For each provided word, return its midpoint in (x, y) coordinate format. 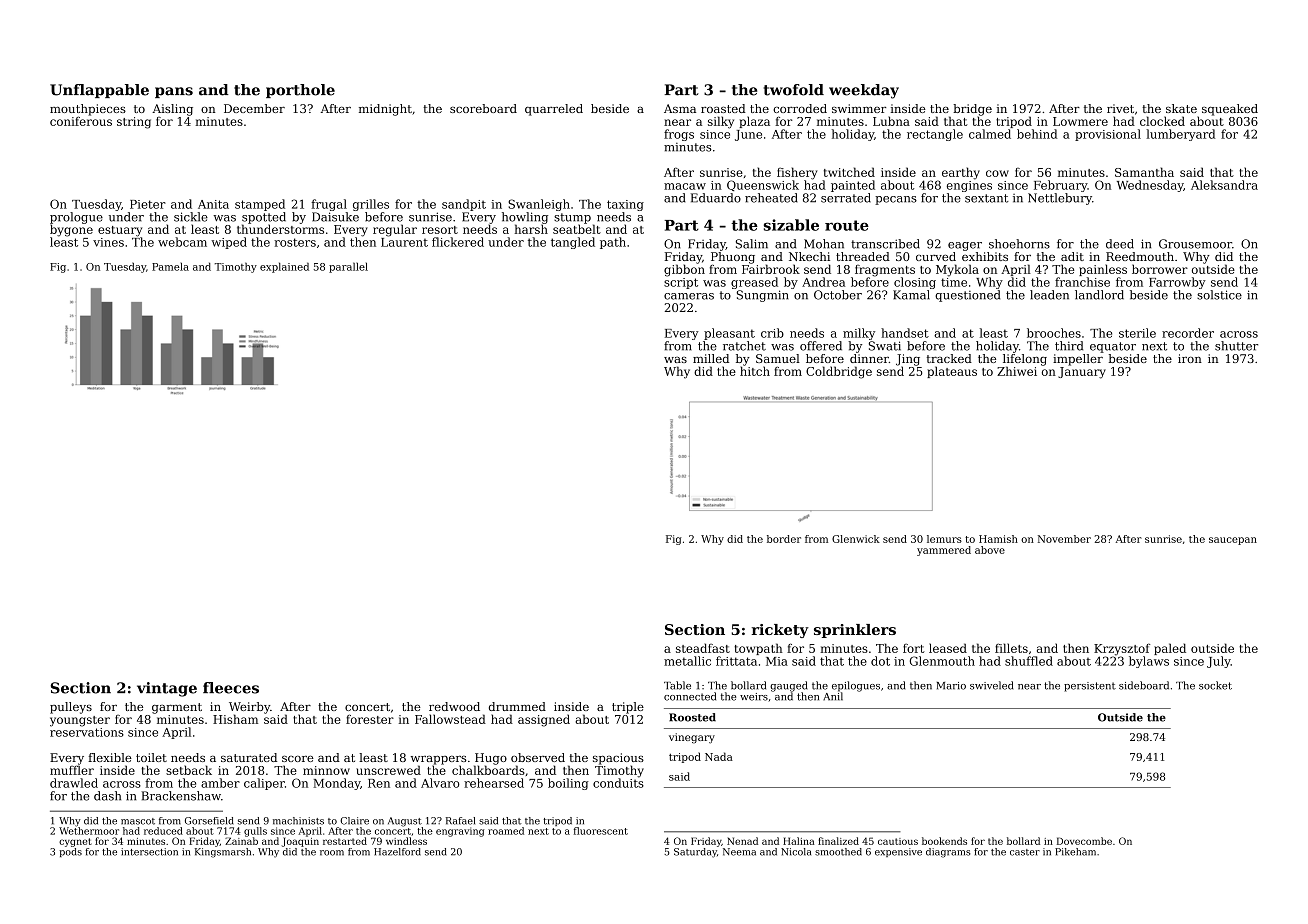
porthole (300, 91)
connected (690, 696)
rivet (1120, 108)
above (990, 550)
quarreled (554, 110)
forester (370, 719)
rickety (780, 631)
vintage (167, 689)
